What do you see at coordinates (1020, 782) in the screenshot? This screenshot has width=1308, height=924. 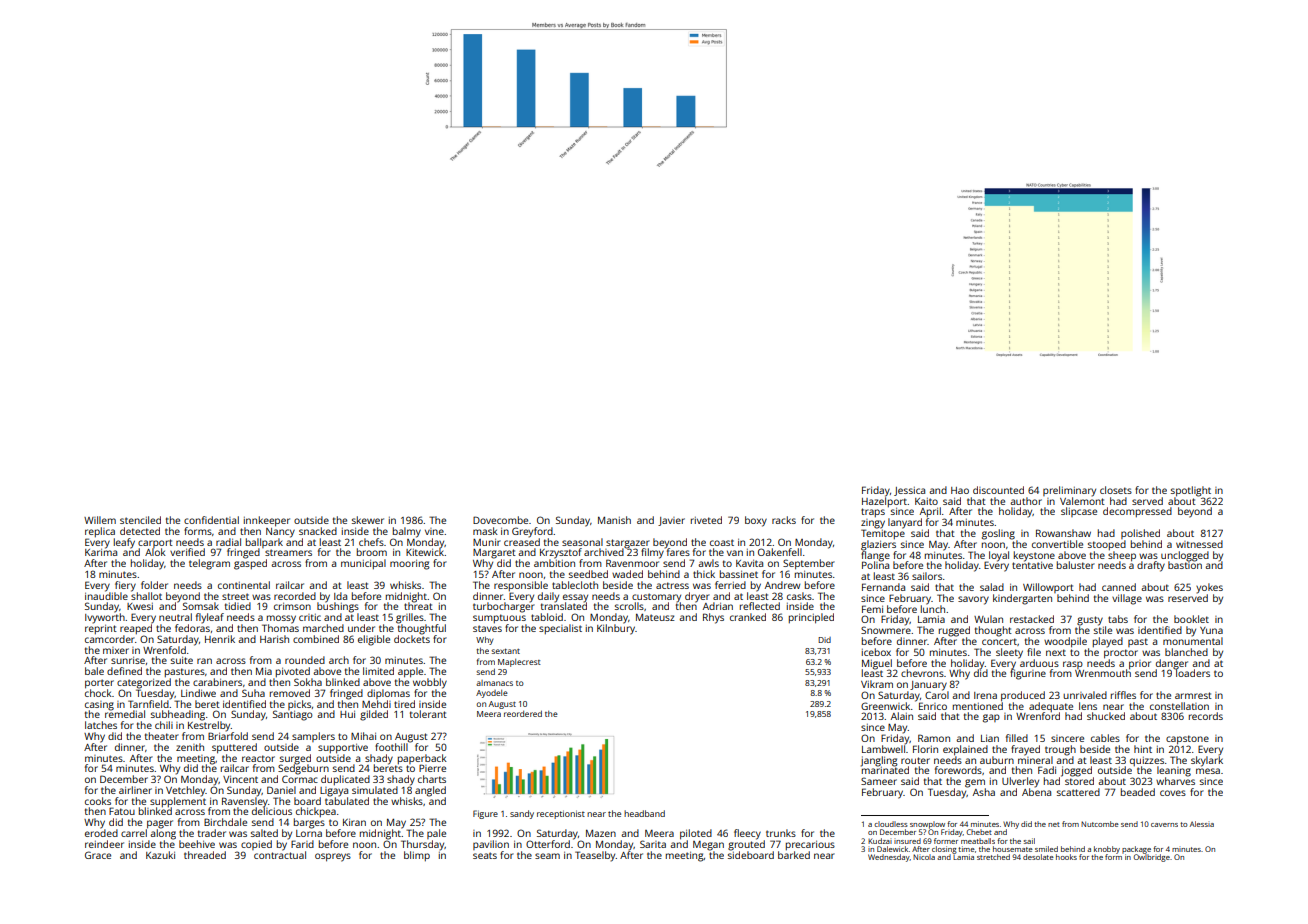 I see `Ulverley` at bounding box center [1020, 782].
